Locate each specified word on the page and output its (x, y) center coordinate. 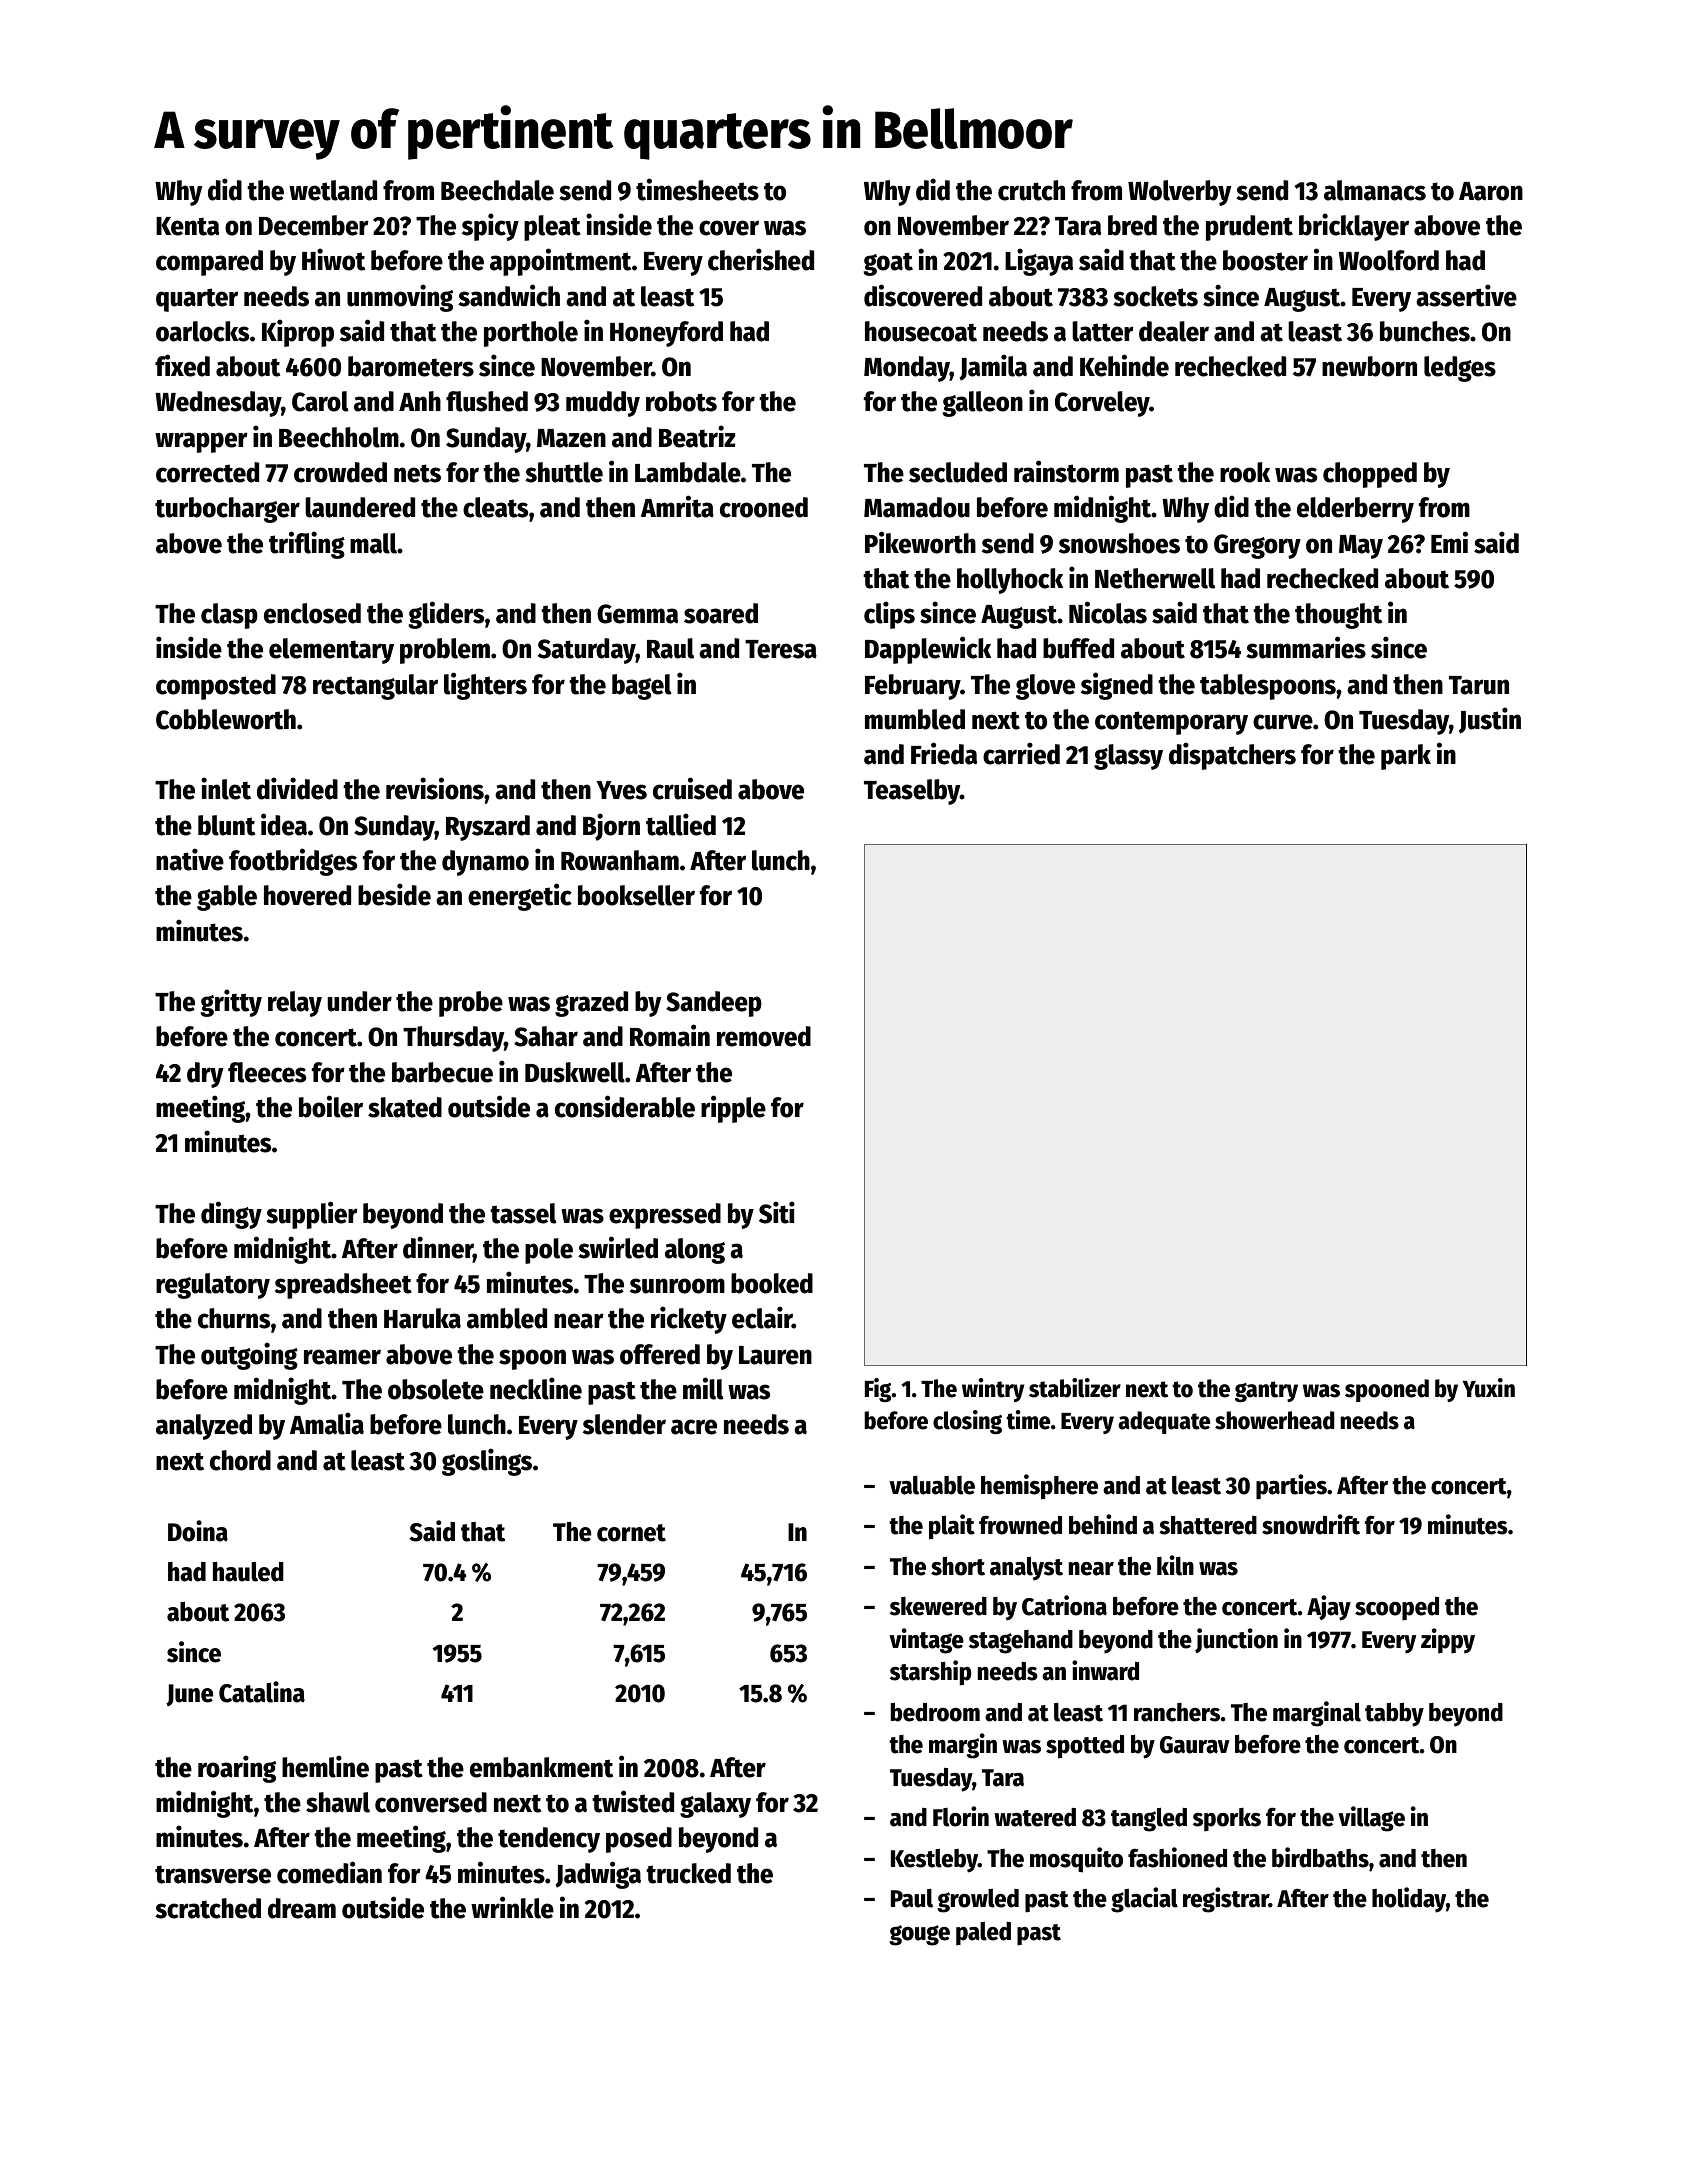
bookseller (636, 895)
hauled (248, 1572)
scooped (1397, 1609)
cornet (631, 1533)
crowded (340, 472)
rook (1245, 472)
